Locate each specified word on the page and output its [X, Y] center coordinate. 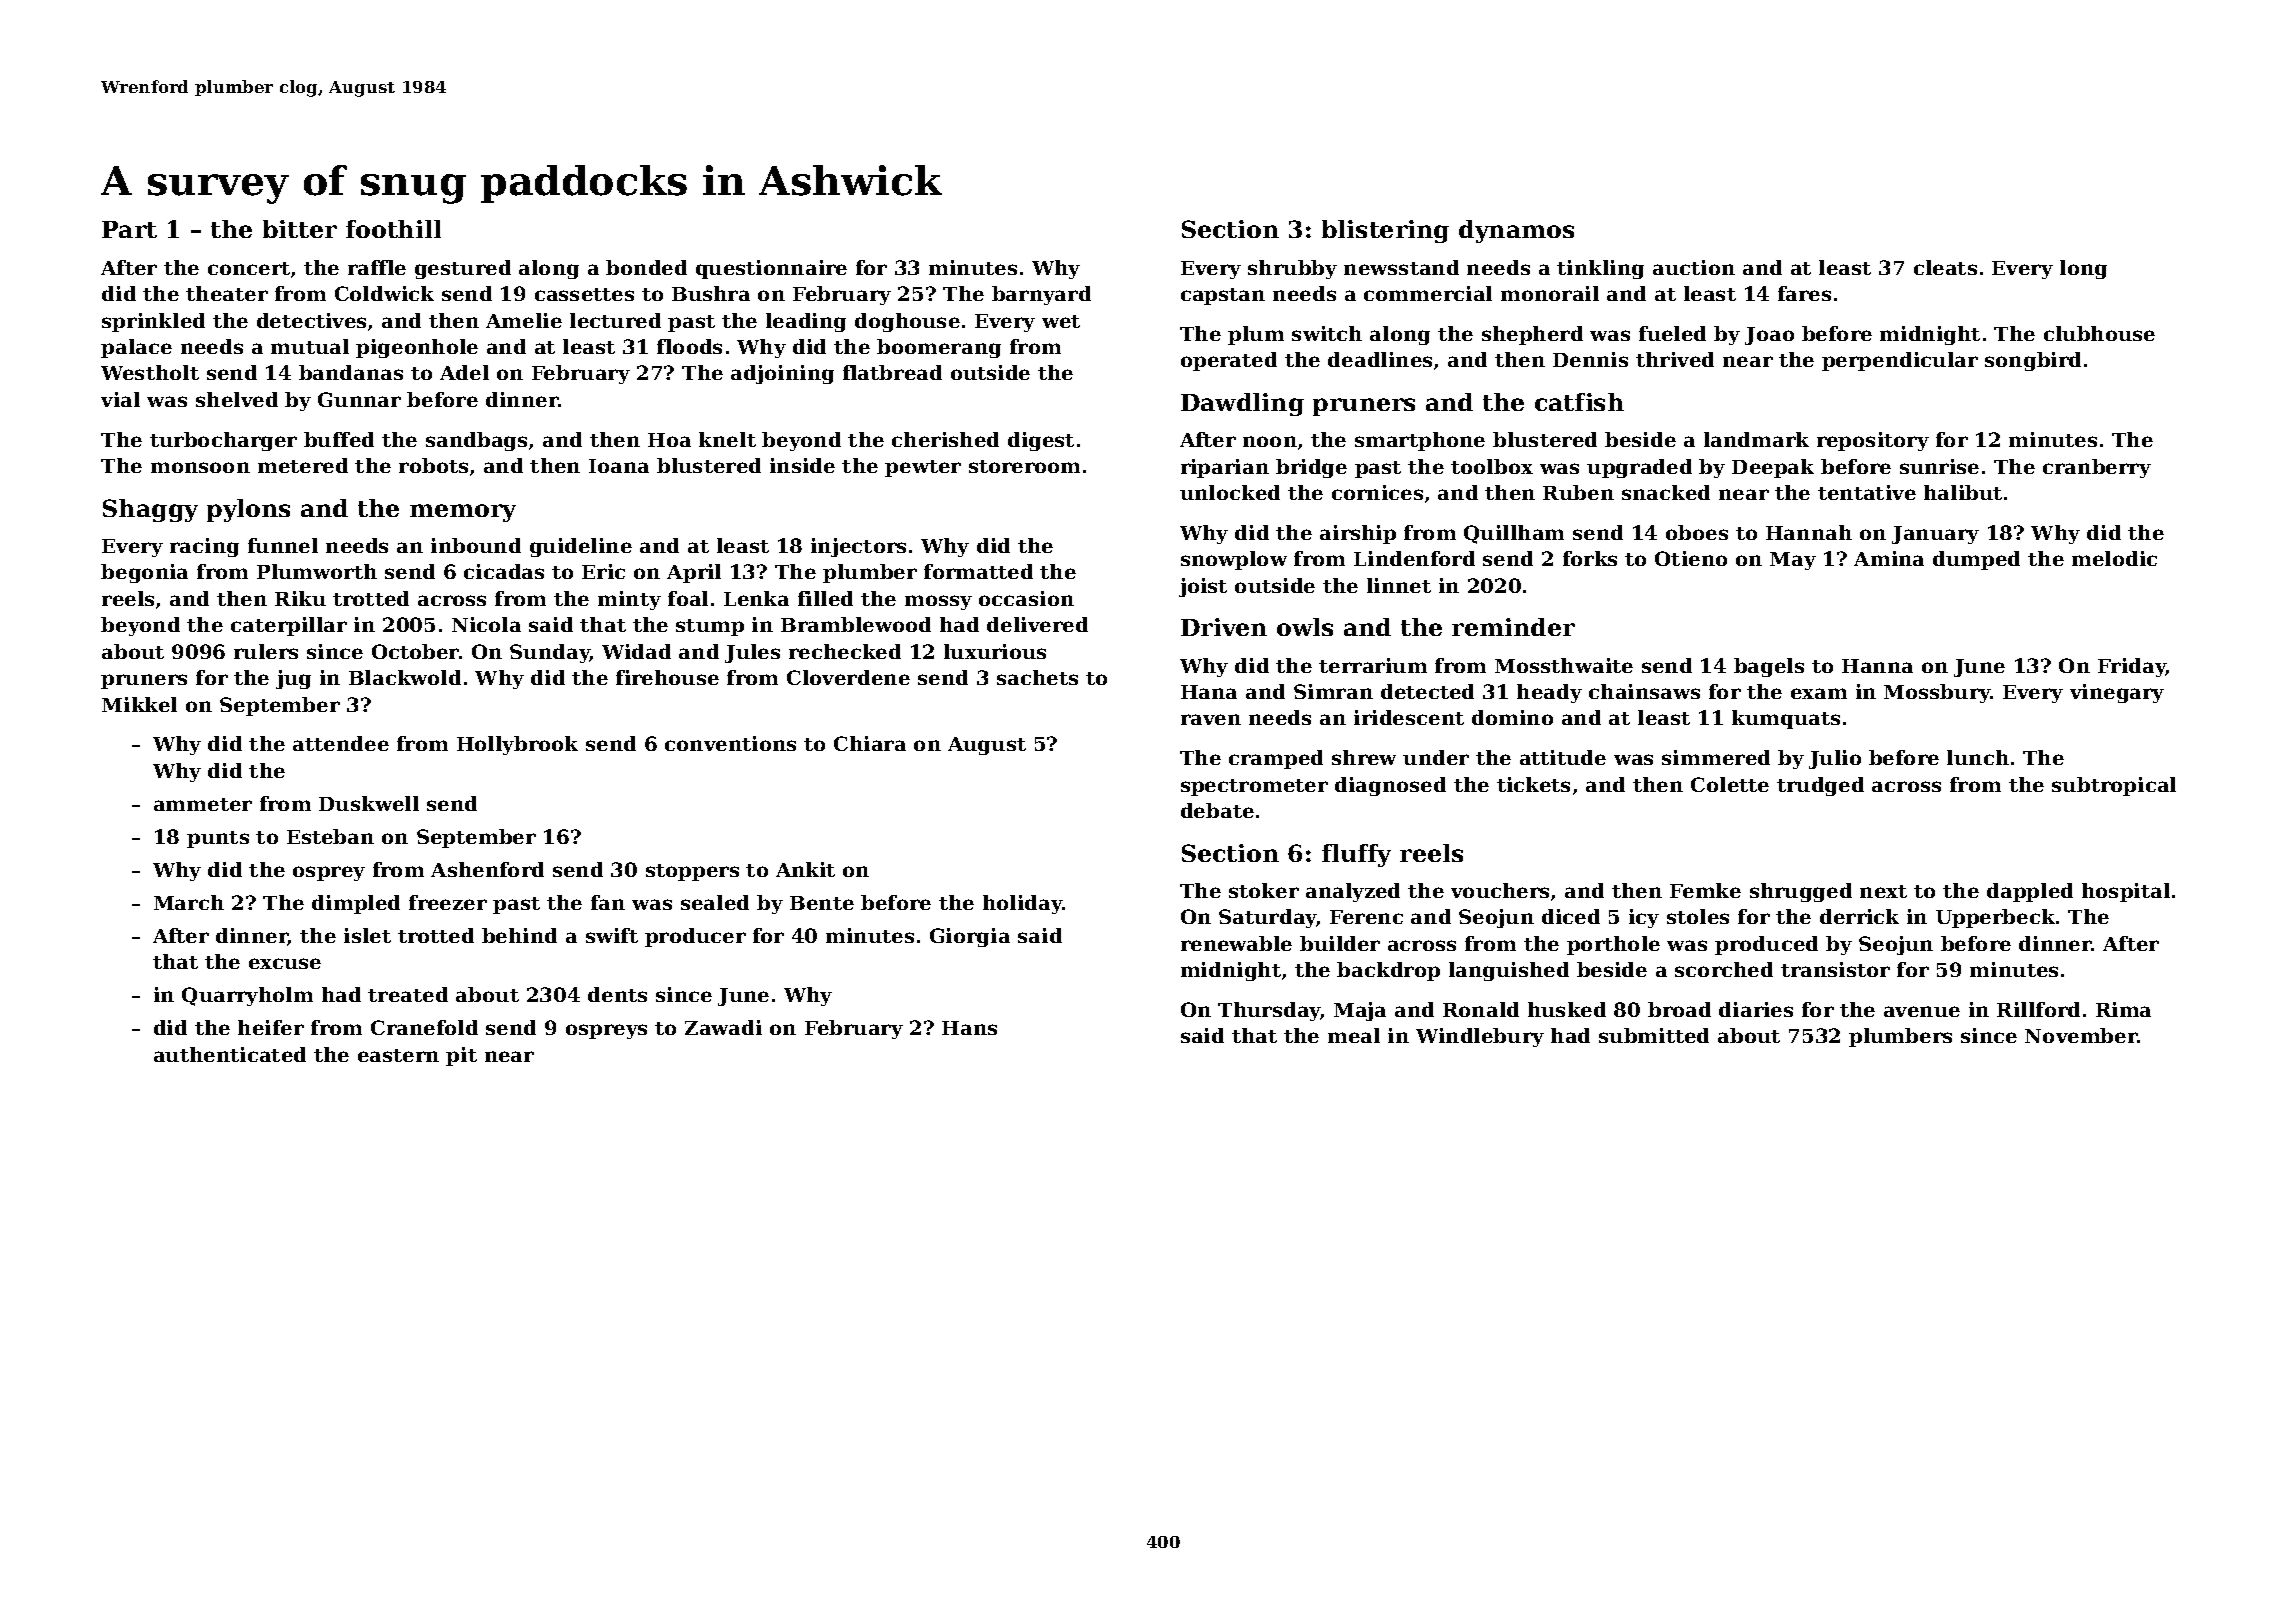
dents [617, 994]
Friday [2132, 667]
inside [802, 465]
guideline [581, 547]
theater [227, 293]
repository [1873, 441]
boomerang [939, 348]
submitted [1654, 1035]
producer [695, 937]
